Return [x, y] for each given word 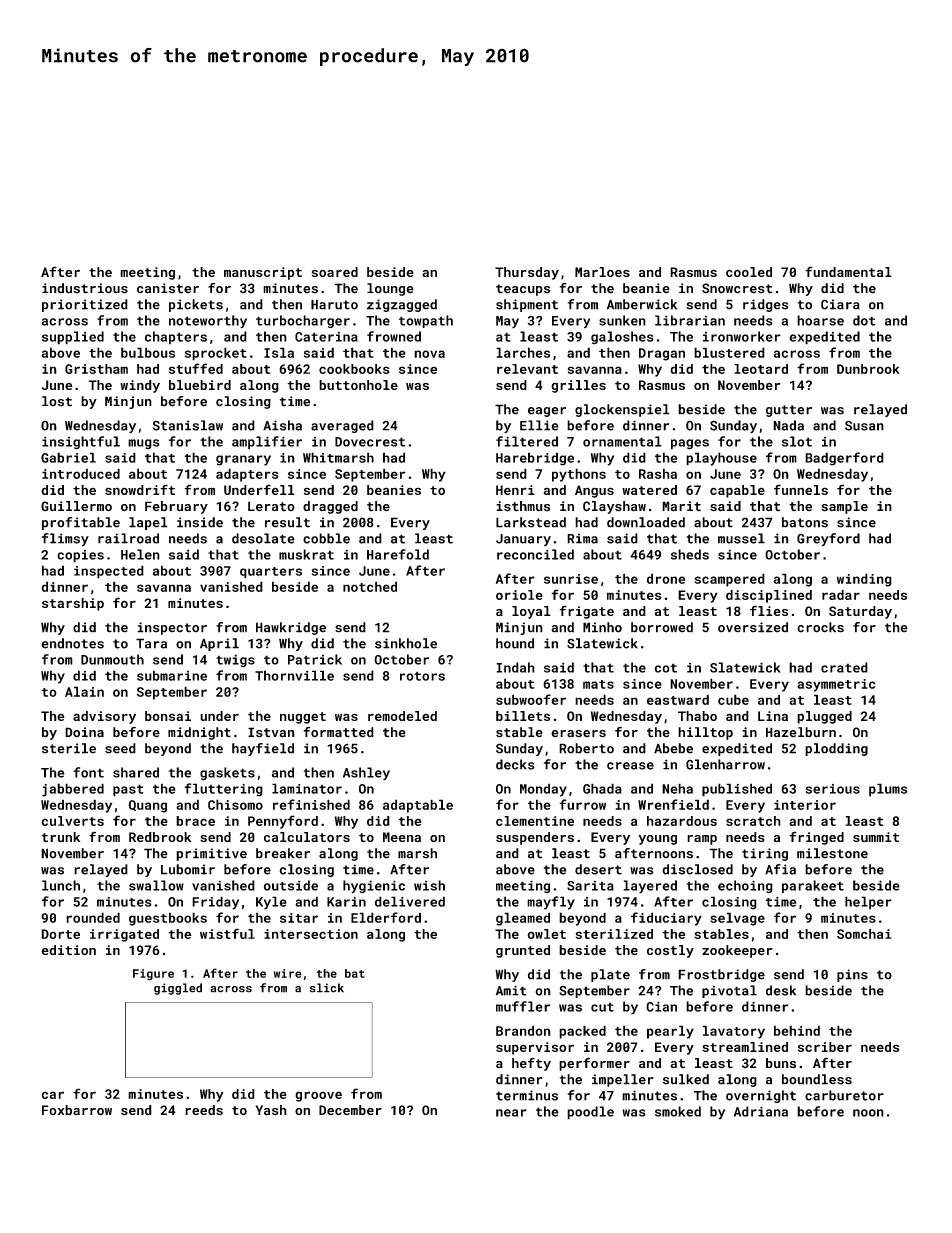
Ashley [366, 774]
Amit [511, 990]
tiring [765, 854]
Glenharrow [725, 764]
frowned [394, 336]
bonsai [168, 716]
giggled [178, 989]
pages [690, 444]
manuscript [263, 273]
